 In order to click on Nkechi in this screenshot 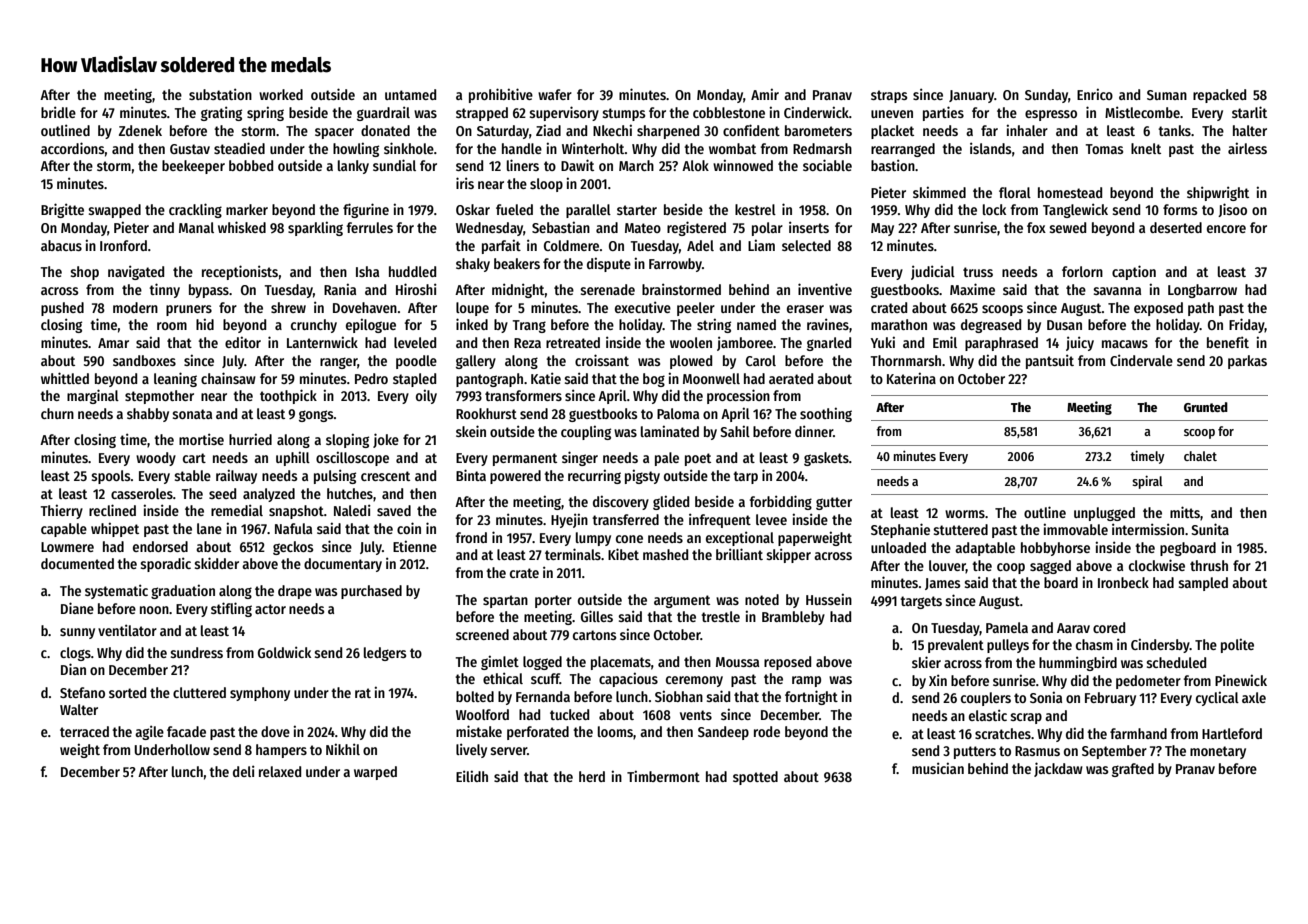, I will do `click(612, 130)`.
